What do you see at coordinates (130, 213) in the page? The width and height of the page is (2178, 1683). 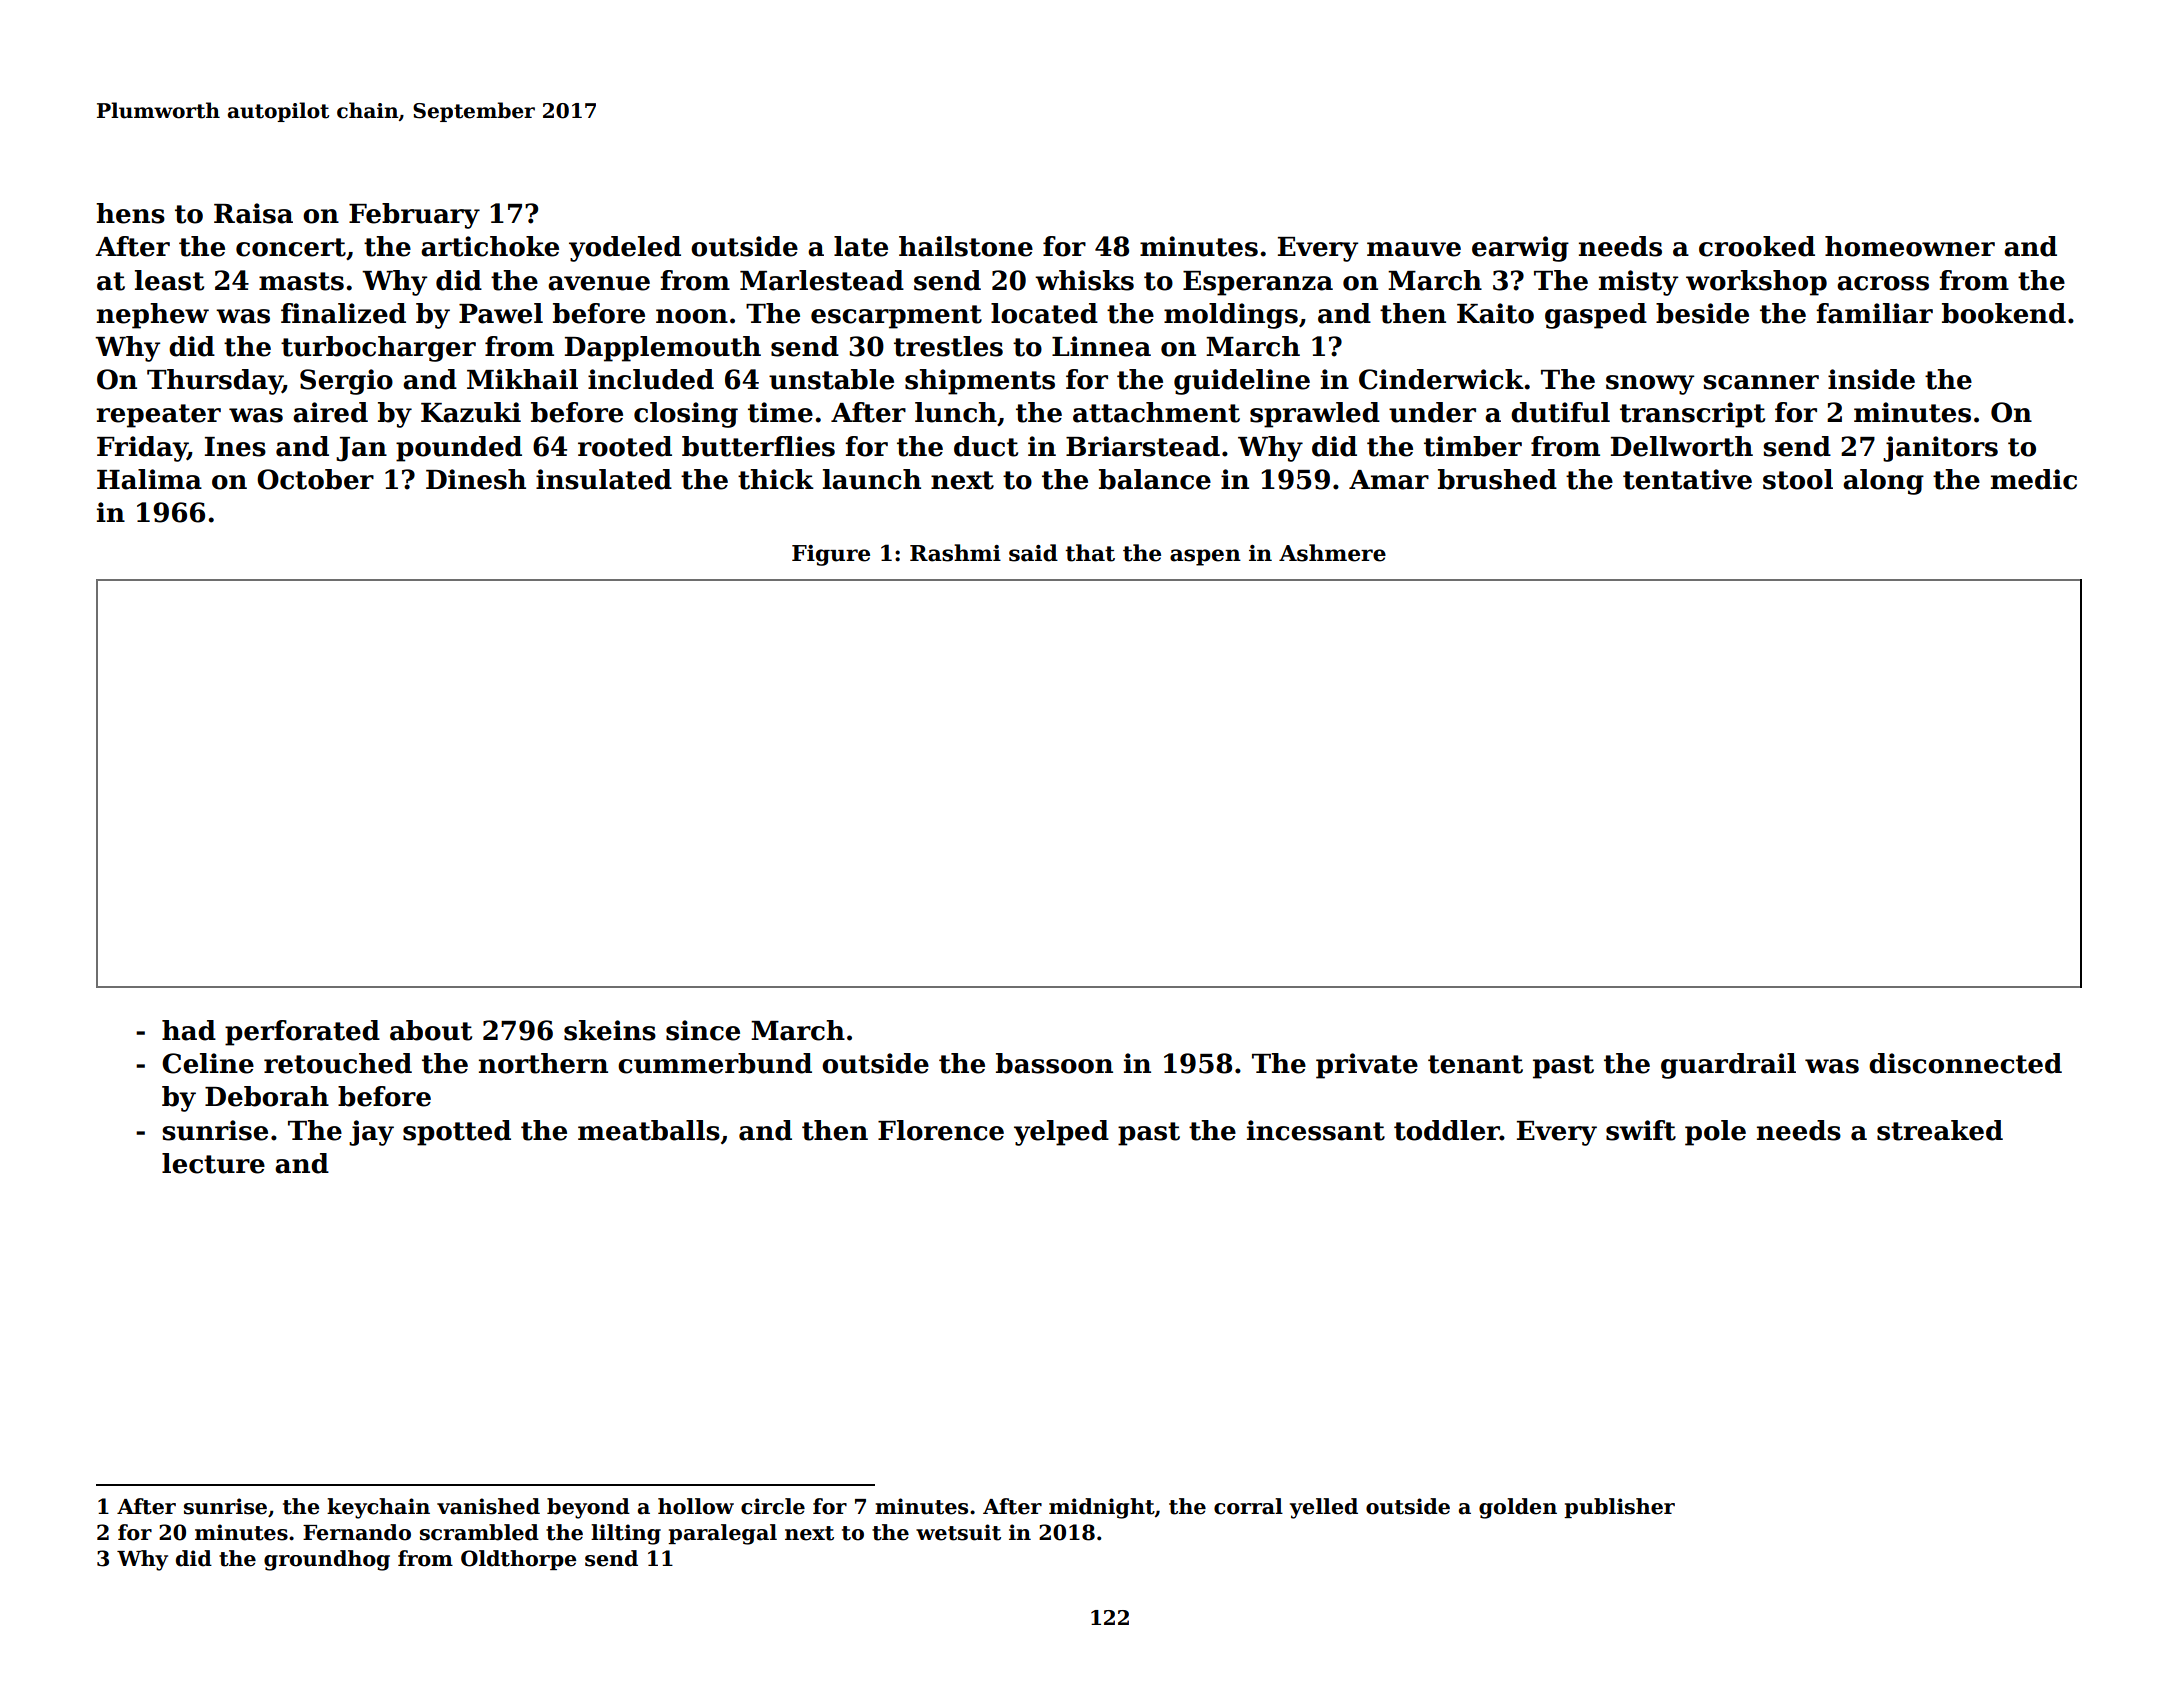 I see `hens` at bounding box center [130, 213].
